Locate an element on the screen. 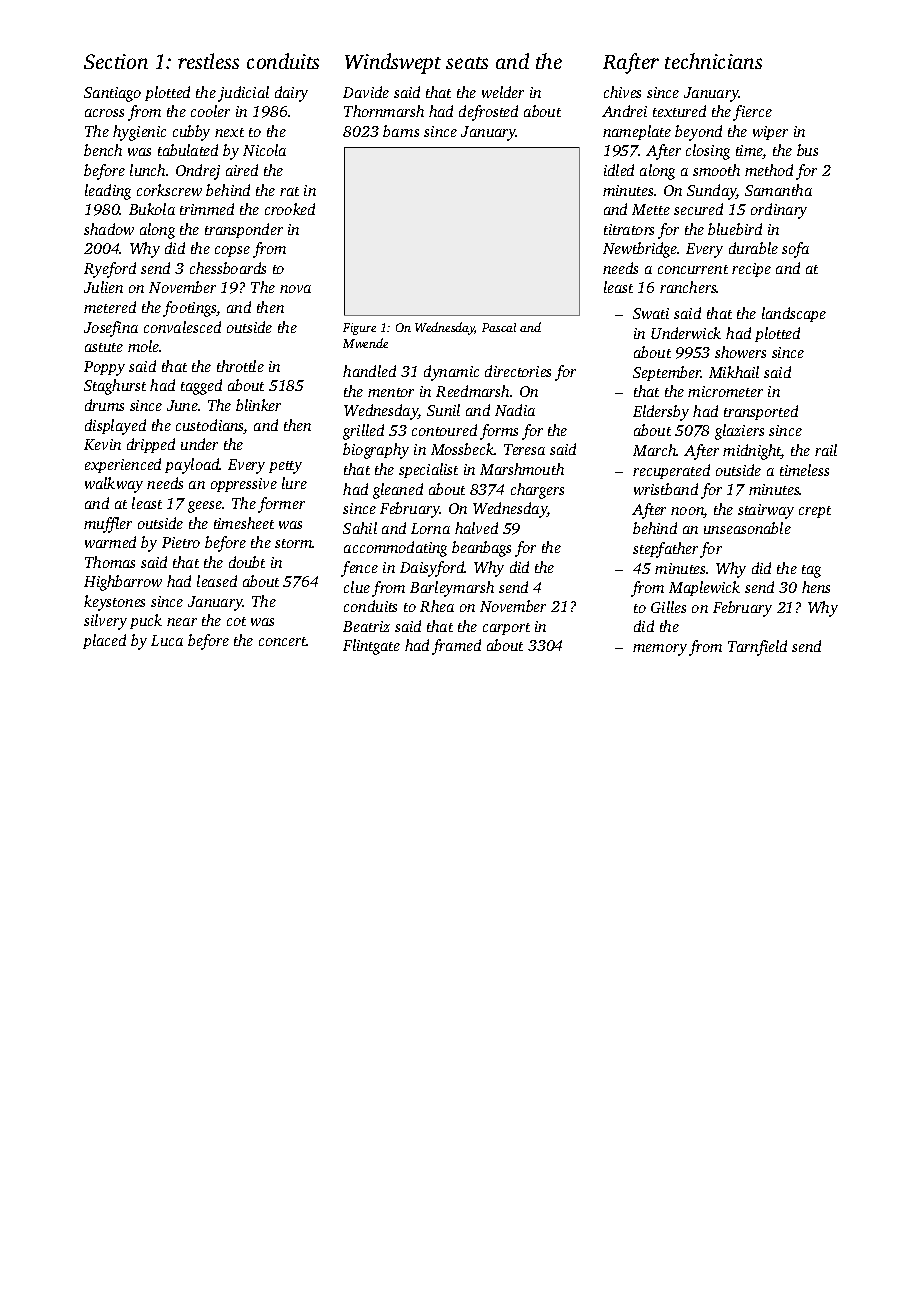  framed is located at coordinates (456, 647).
